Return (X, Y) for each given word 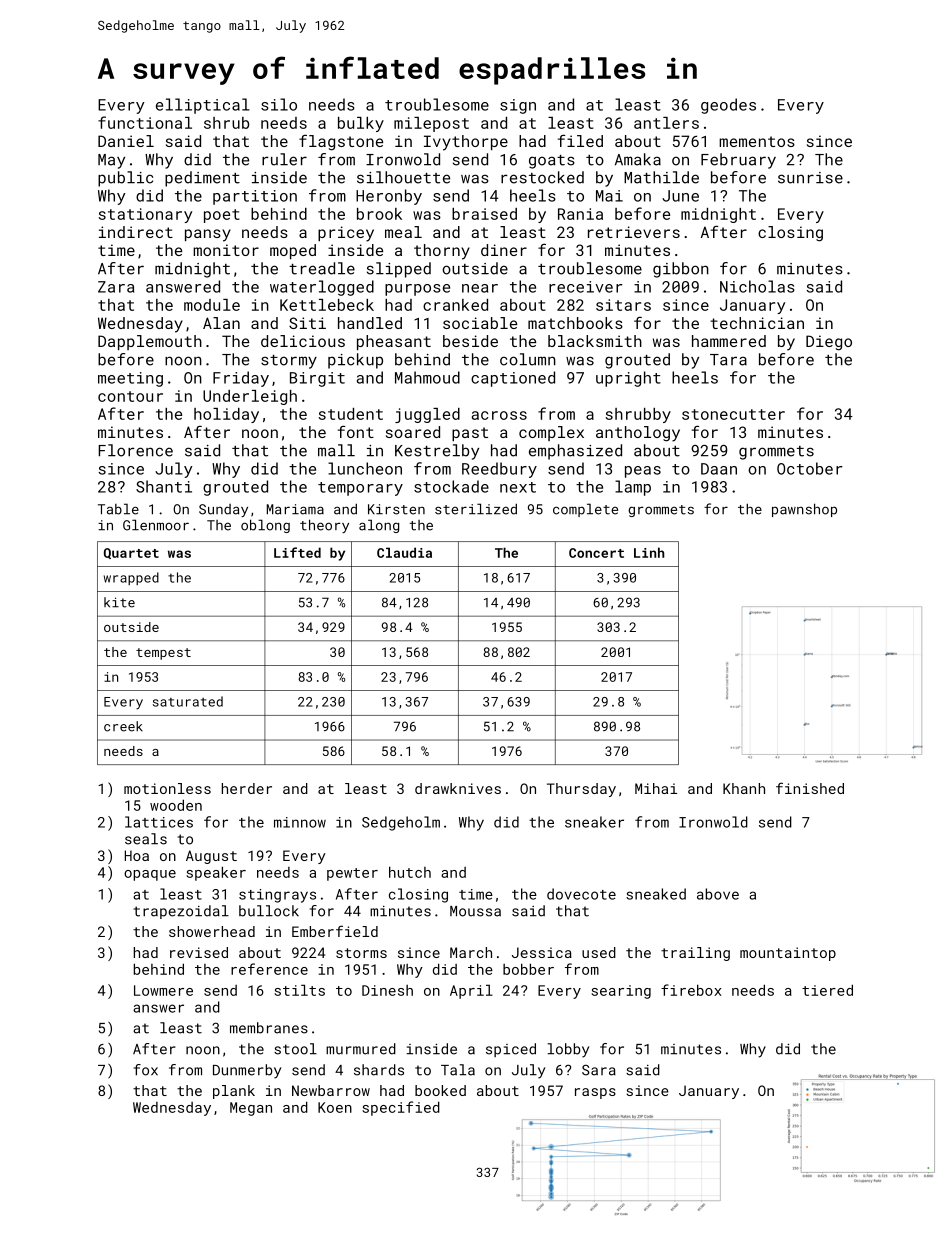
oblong (265, 526)
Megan (251, 1109)
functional (145, 122)
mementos (757, 141)
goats (552, 162)
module (212, 305)
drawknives (458, 788)
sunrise (810, 178)
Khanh (744, 788)
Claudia (404, 552)
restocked (542, 177)
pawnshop (804, 510)
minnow (300, 822)
